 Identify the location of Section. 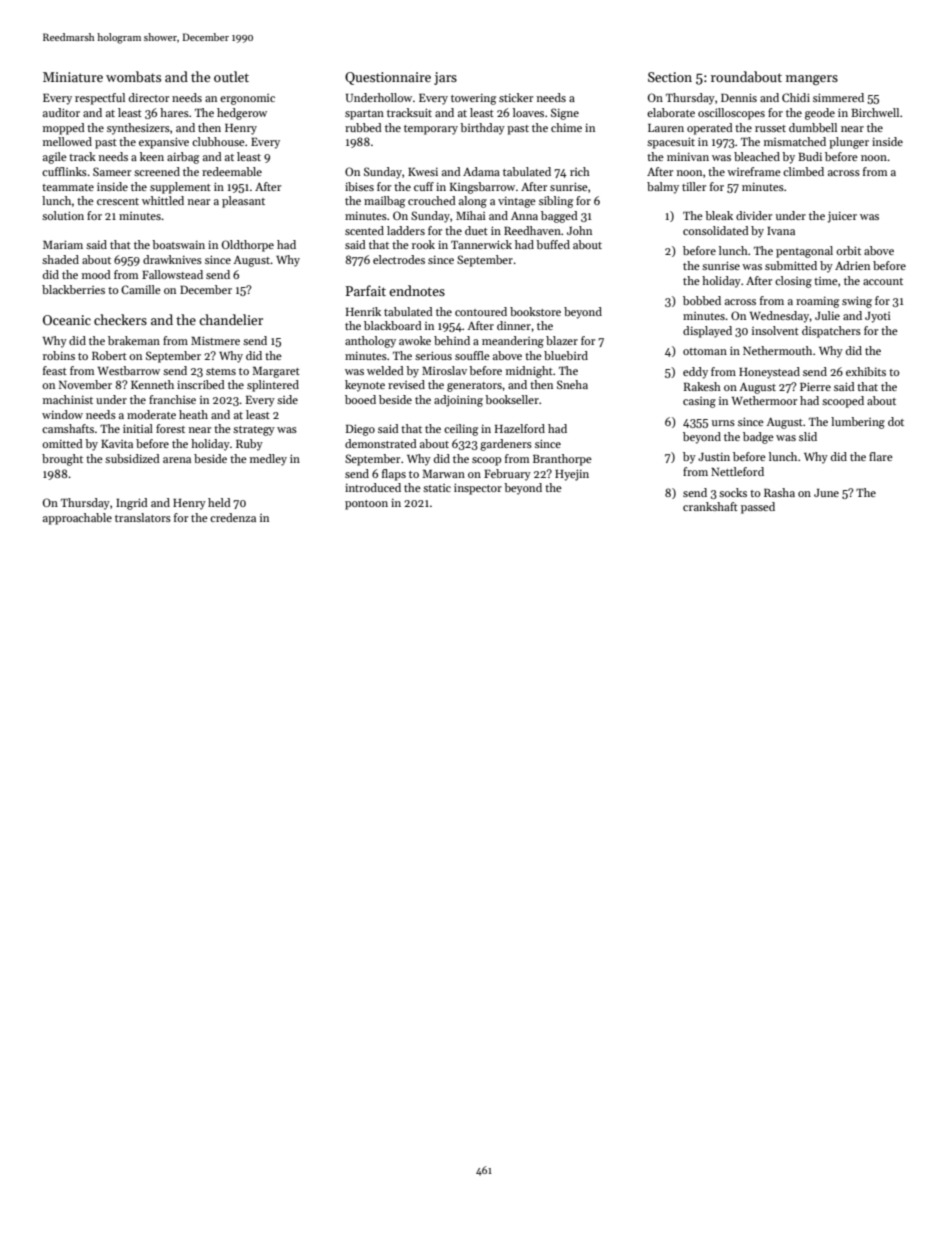
(670, 77).
